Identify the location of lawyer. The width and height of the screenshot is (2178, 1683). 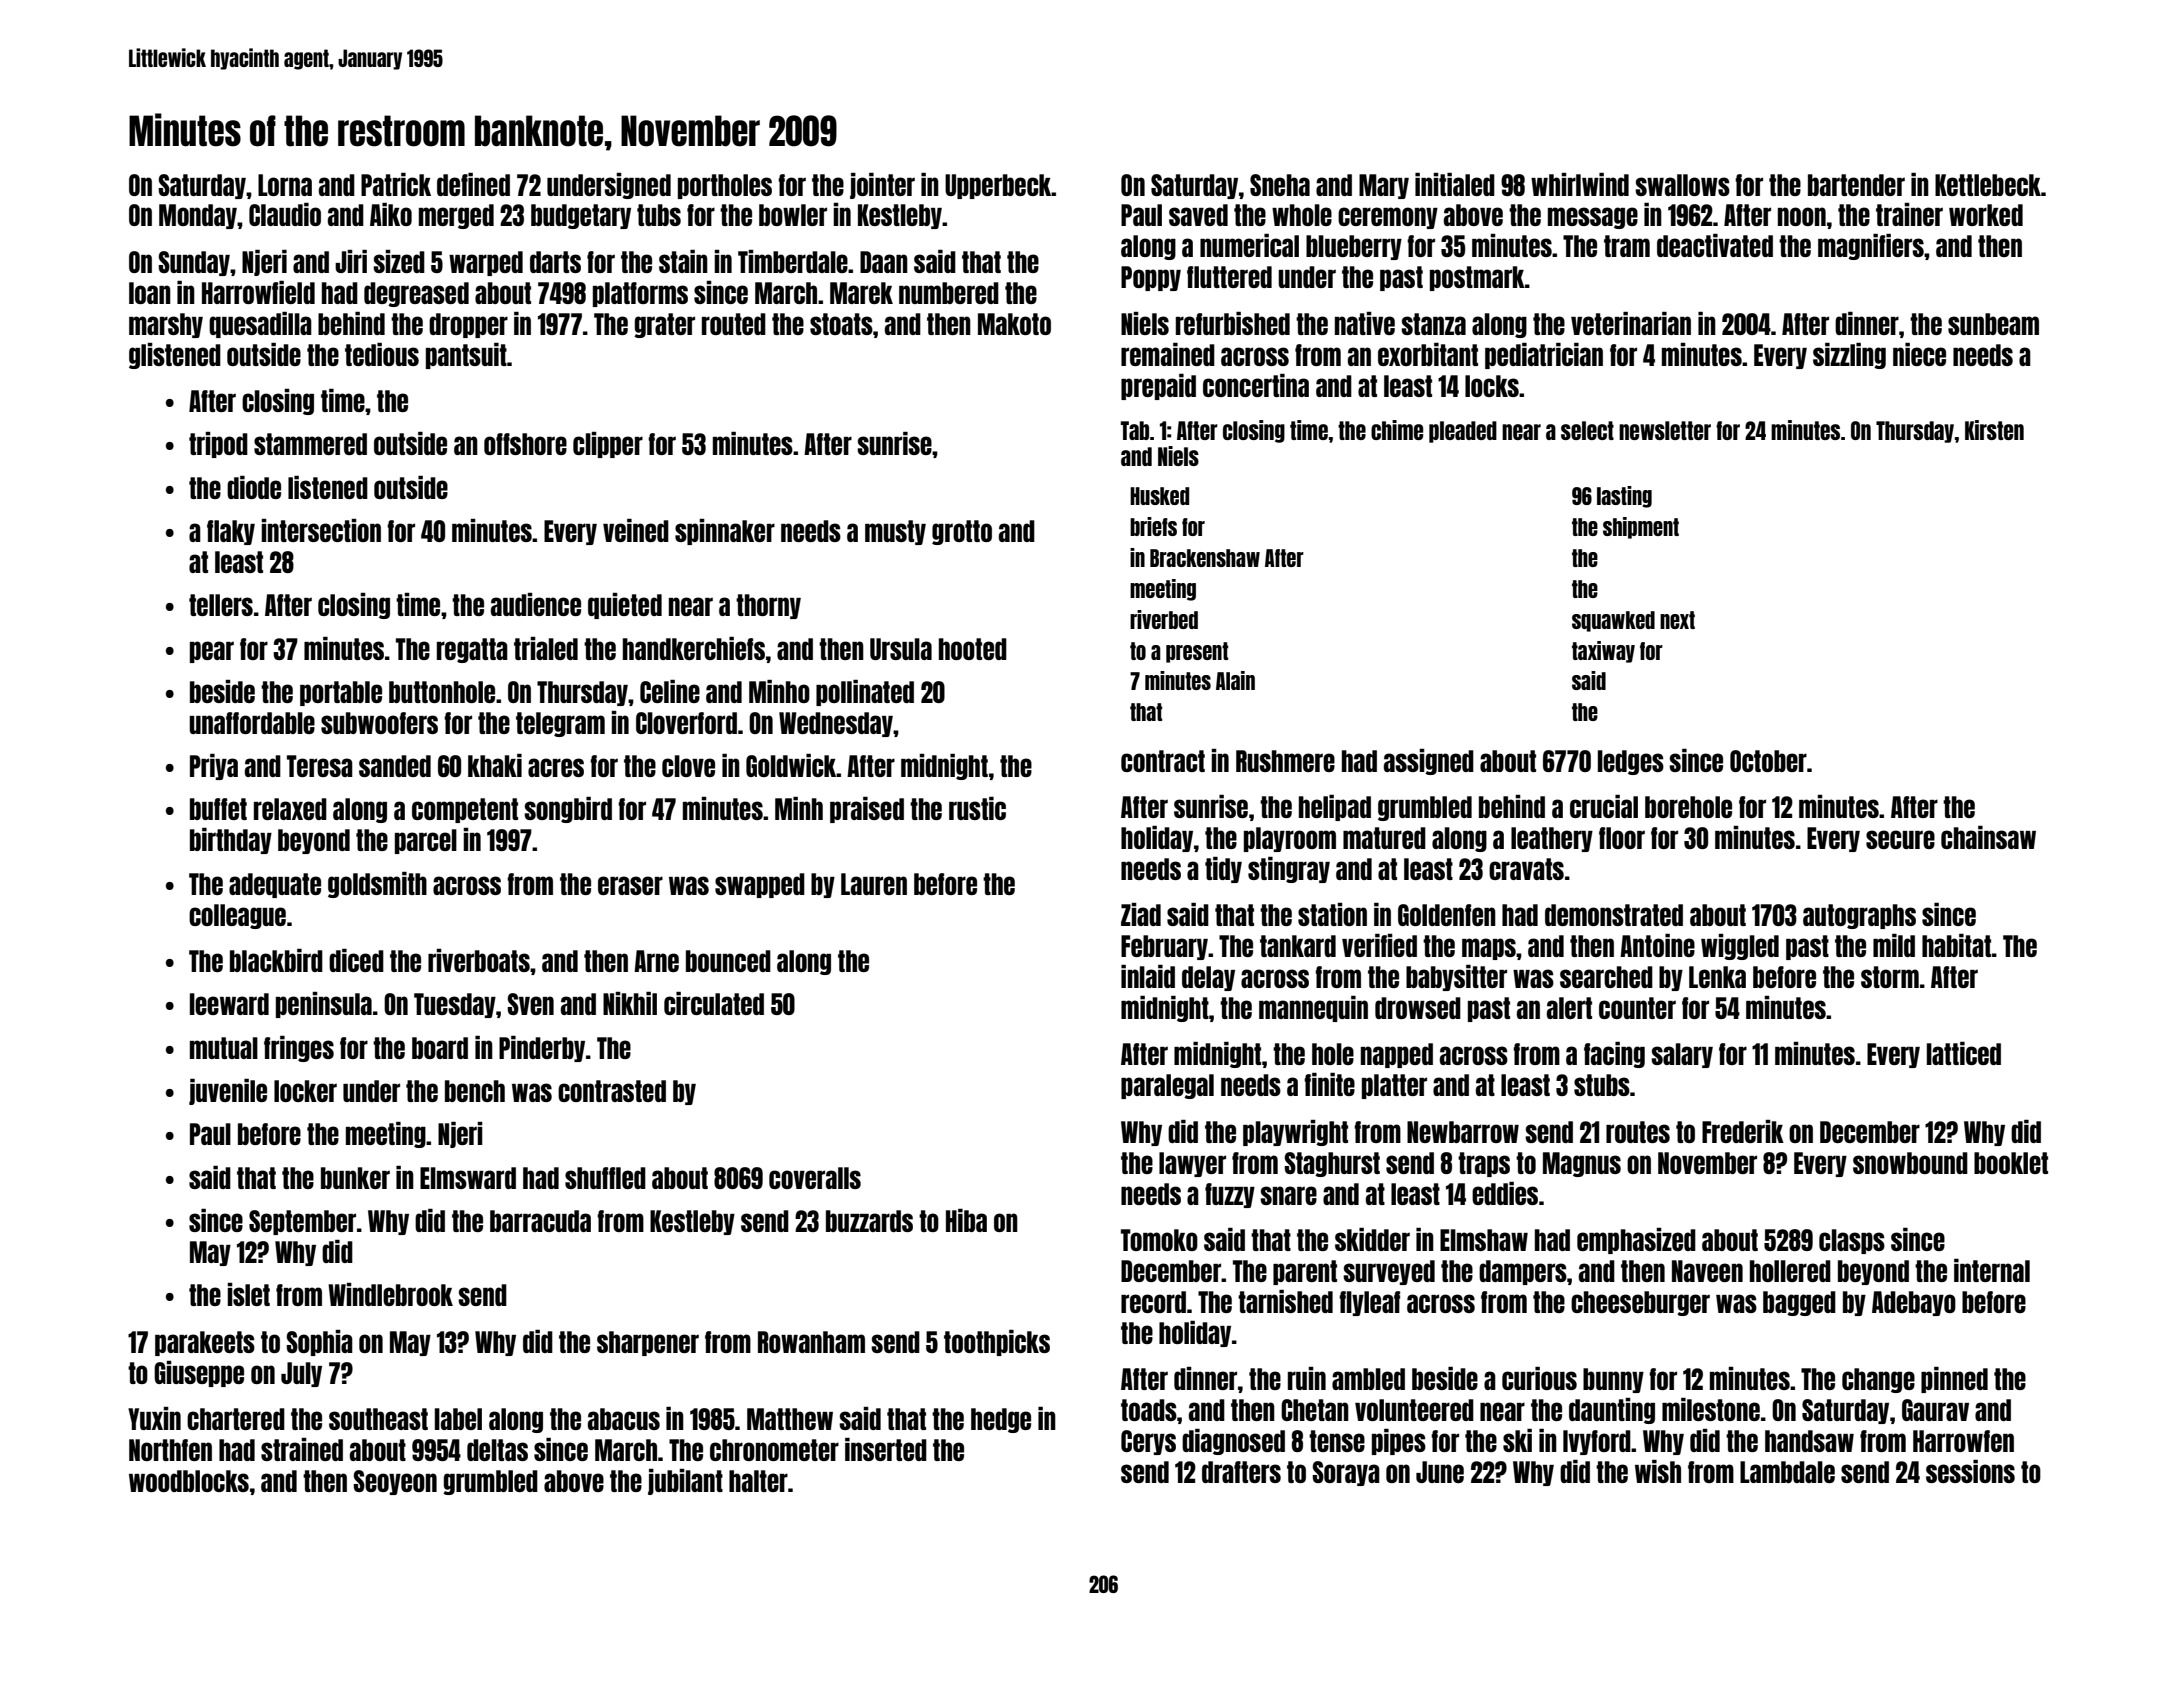
(1192, 1164).
